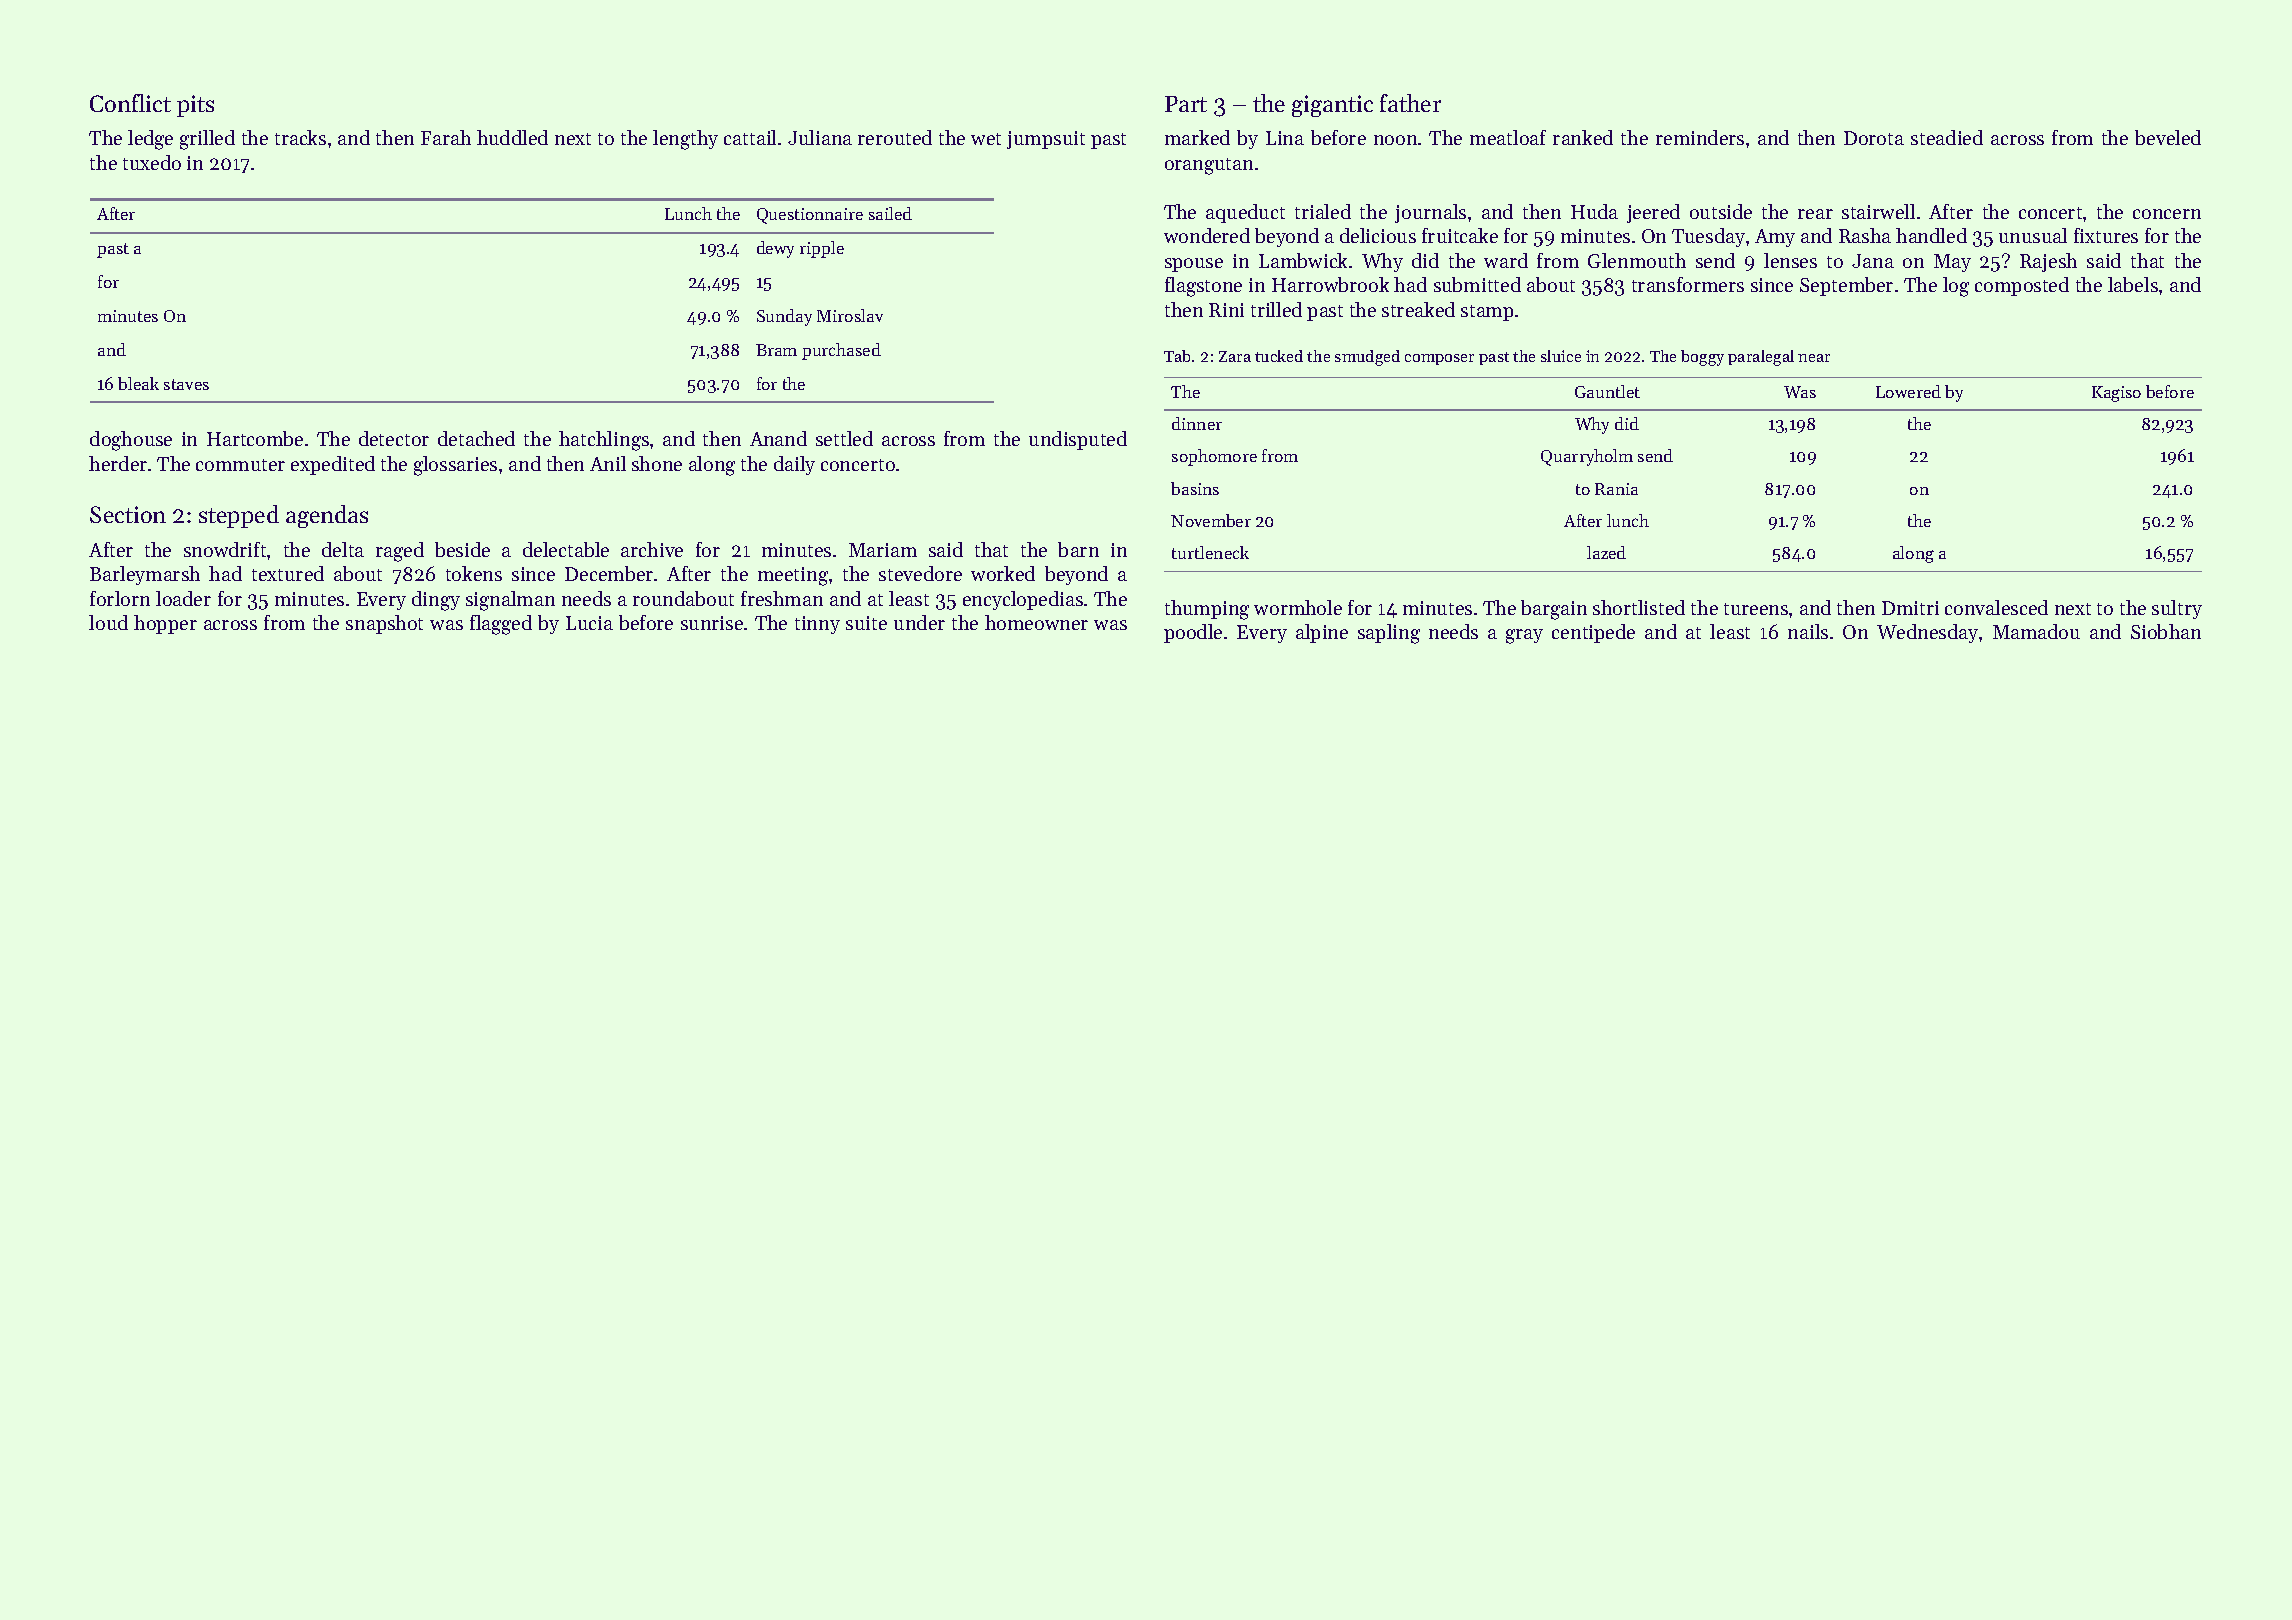 The width and height of the screenshot is (2292, 1620). I want to click on Mariam, so click(883, 550).
